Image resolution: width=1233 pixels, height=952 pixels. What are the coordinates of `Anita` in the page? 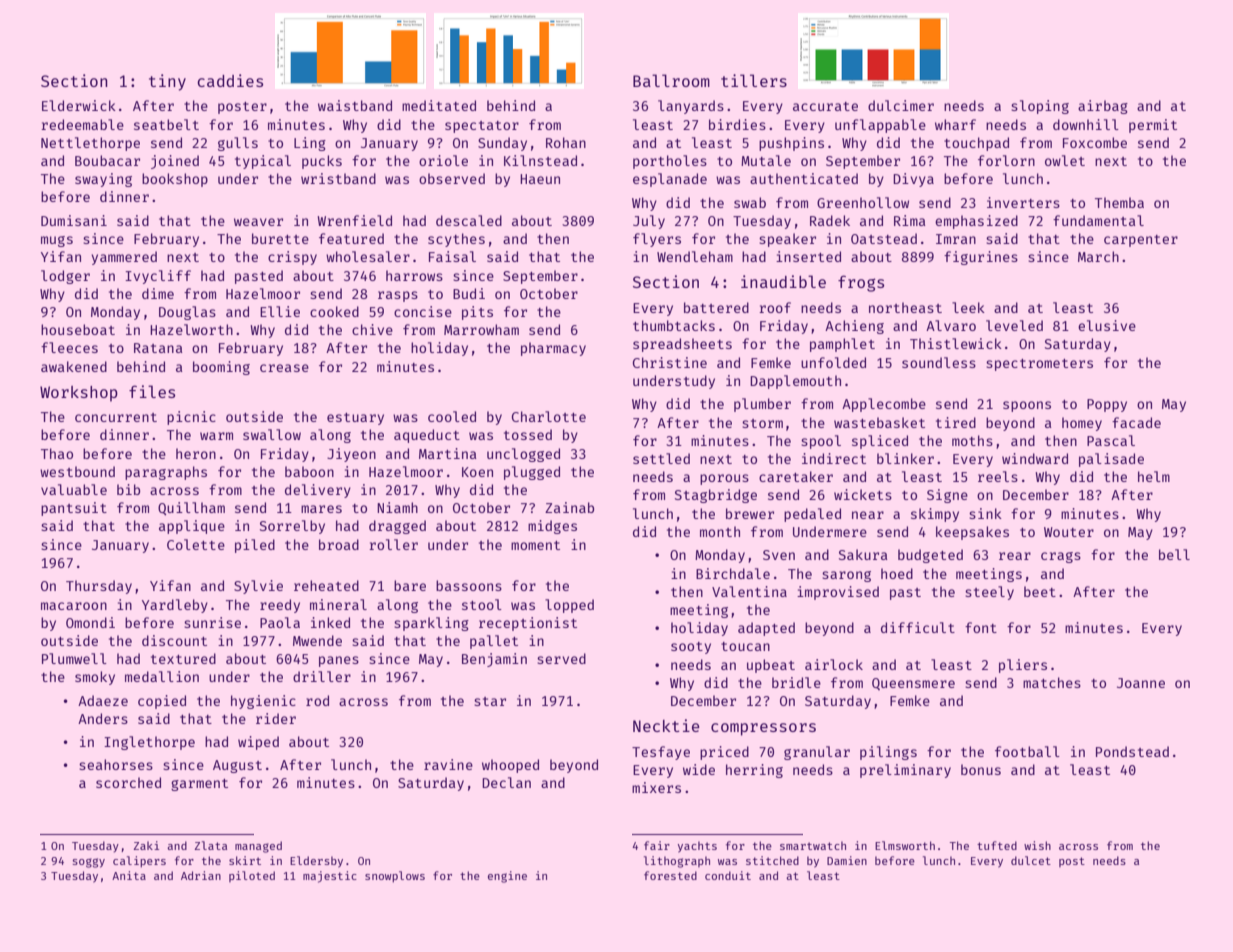 It's located at (129, 875).
